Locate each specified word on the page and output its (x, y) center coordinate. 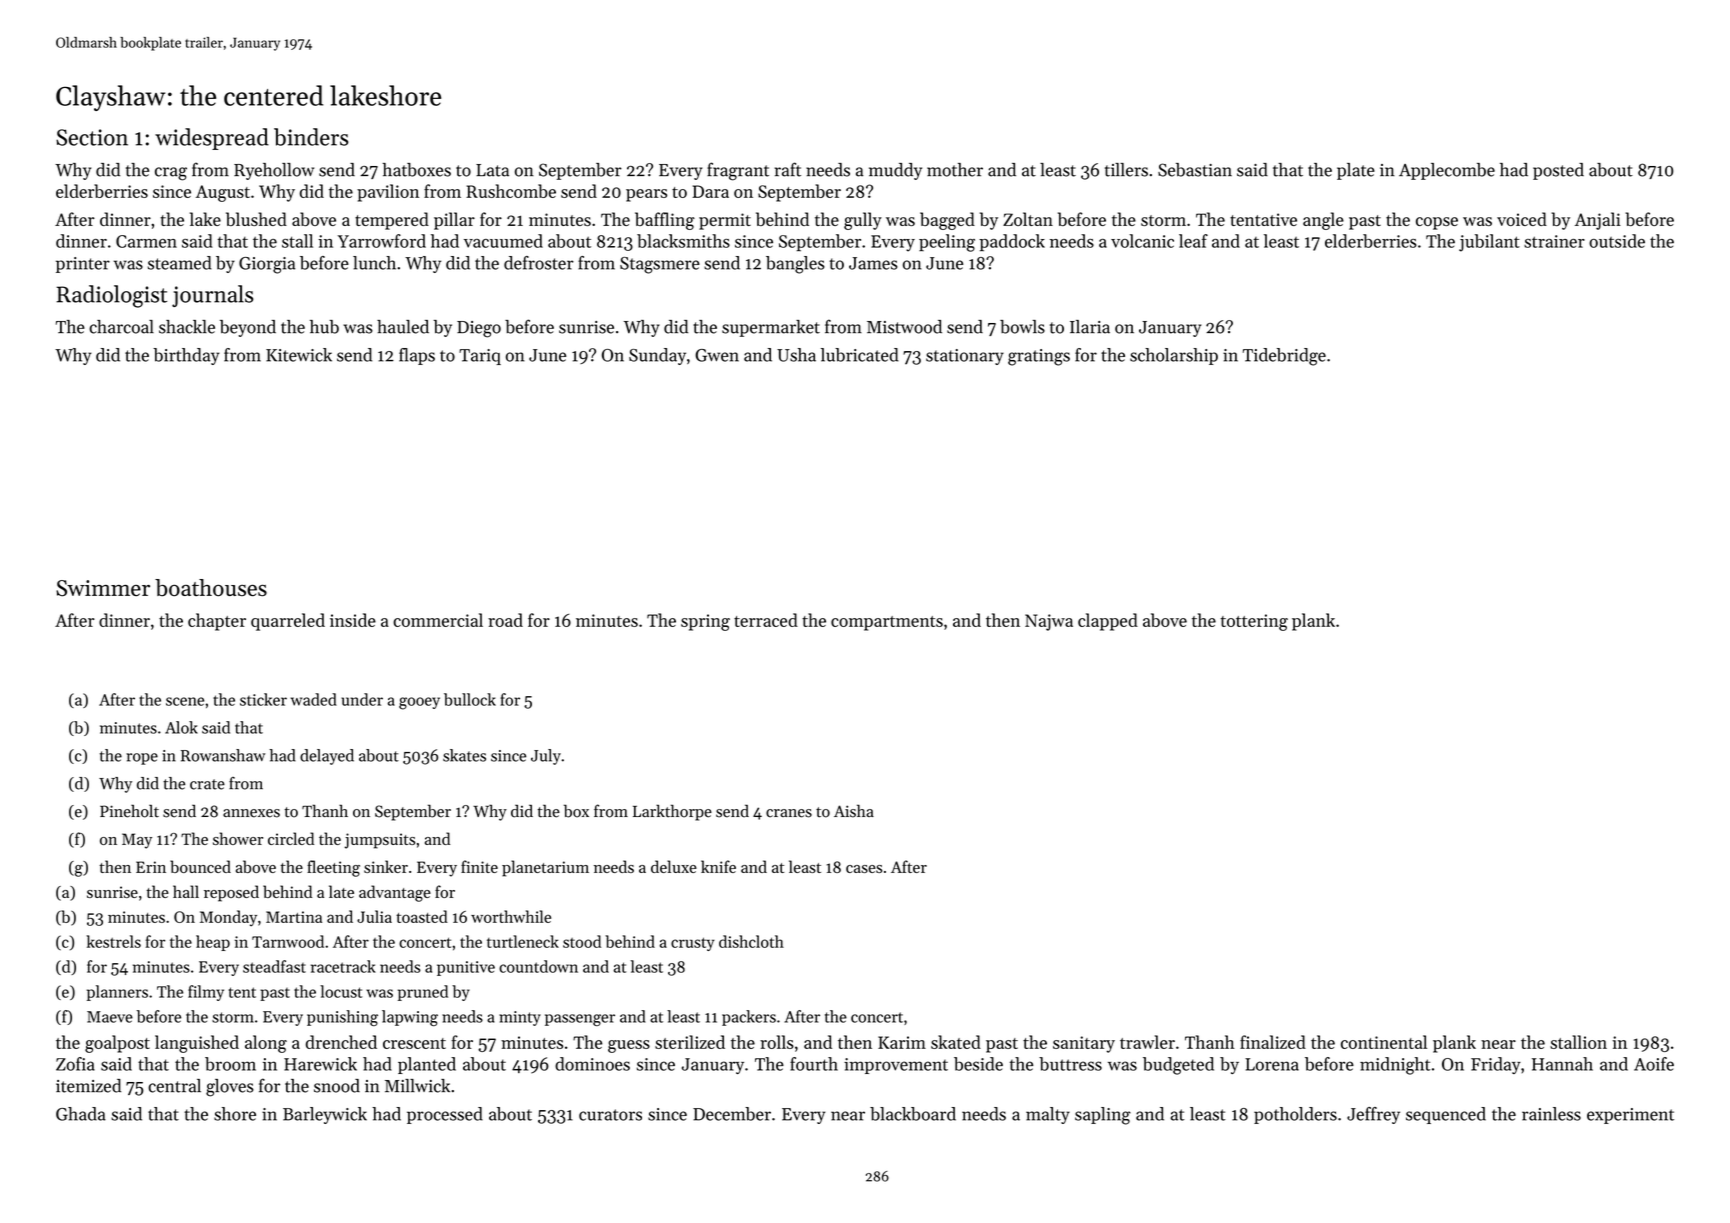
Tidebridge (1284, 357)
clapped (1108, 622)
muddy (895, 171)
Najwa (1049, 622)
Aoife (1654, 1064)
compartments (887, 623)
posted (1558, 171)
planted (427, 1065)
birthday (186, 356)
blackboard (913, 1114)
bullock (470, 699)
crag (171, 174)
